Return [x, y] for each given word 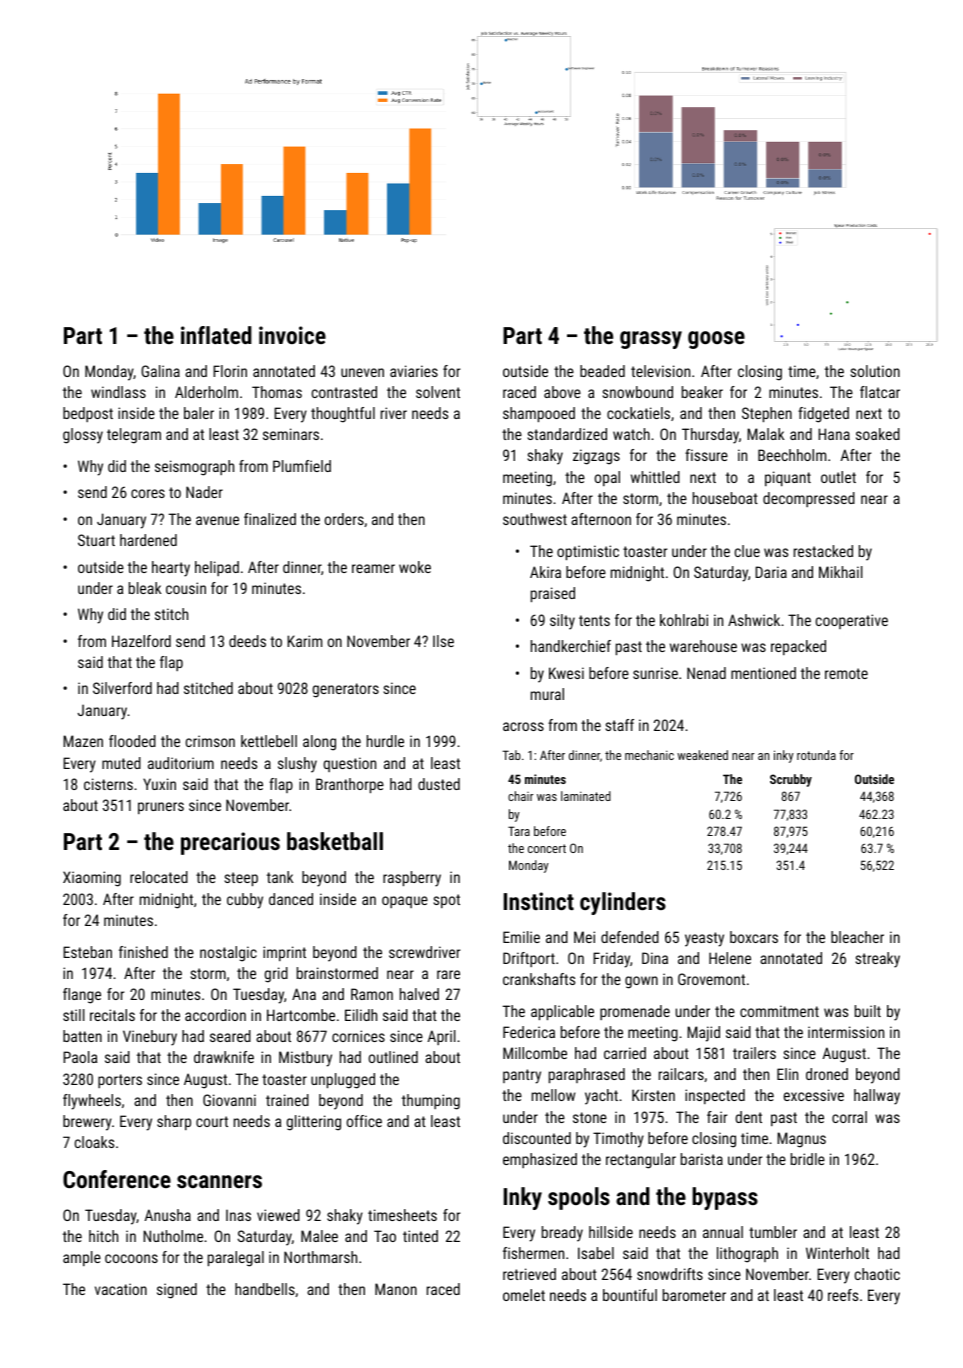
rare [448, 974]
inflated [216, 335]
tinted [420, 1236]
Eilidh [361, 1015]
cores [148, 493]
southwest [535, 519]
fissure [706, 455]
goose [716, 340]
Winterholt [837, 1253]
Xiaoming [92, 879]
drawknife [224, 1057]
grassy [651, 340]
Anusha [168, 1215]
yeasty [704, 939]
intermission [846, 1032]
